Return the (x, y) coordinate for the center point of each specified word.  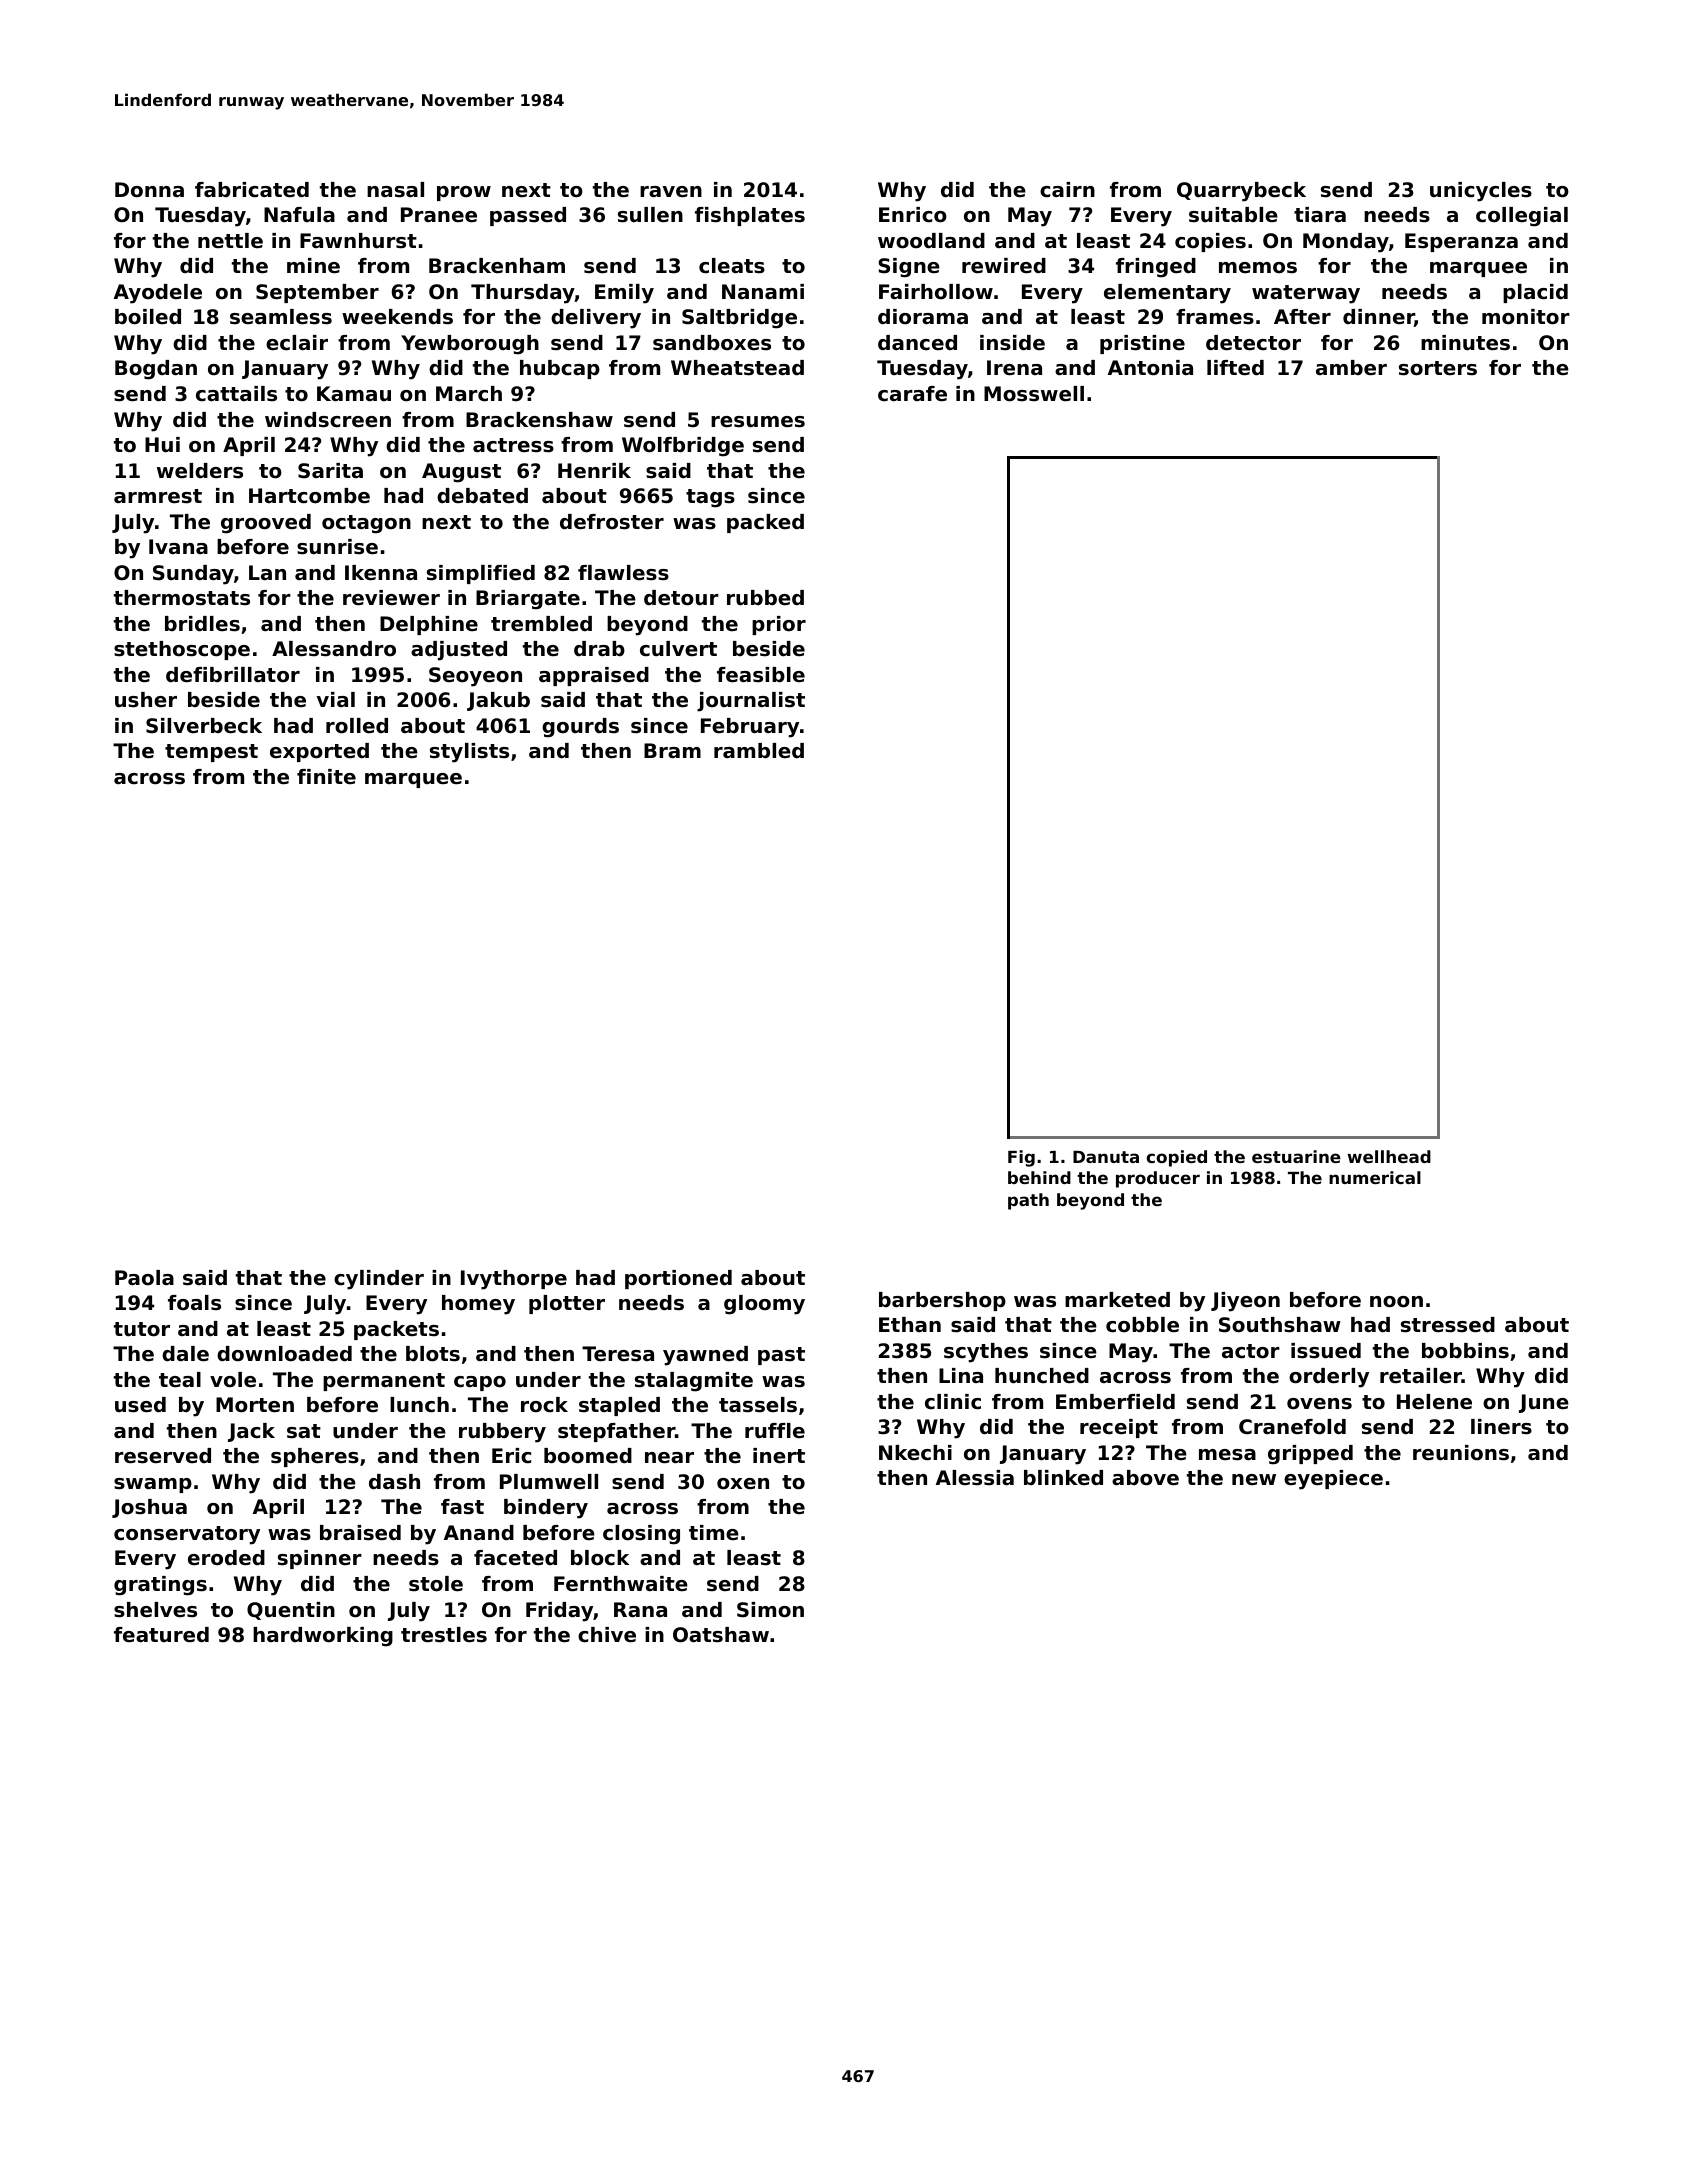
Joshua (149, 1508)
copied (1176, 1158)
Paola (144, 1278)
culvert (678, 649)
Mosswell (1034, 394)
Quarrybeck (1241, 192)
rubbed (765, 598)
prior (779, 625)
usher (146, 700)
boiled (148, 317)
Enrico (913, 215)
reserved (163, 1456)
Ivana (178, 546)
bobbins (1465, 1351)
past (781, 1356)
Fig (1021, 1158)
